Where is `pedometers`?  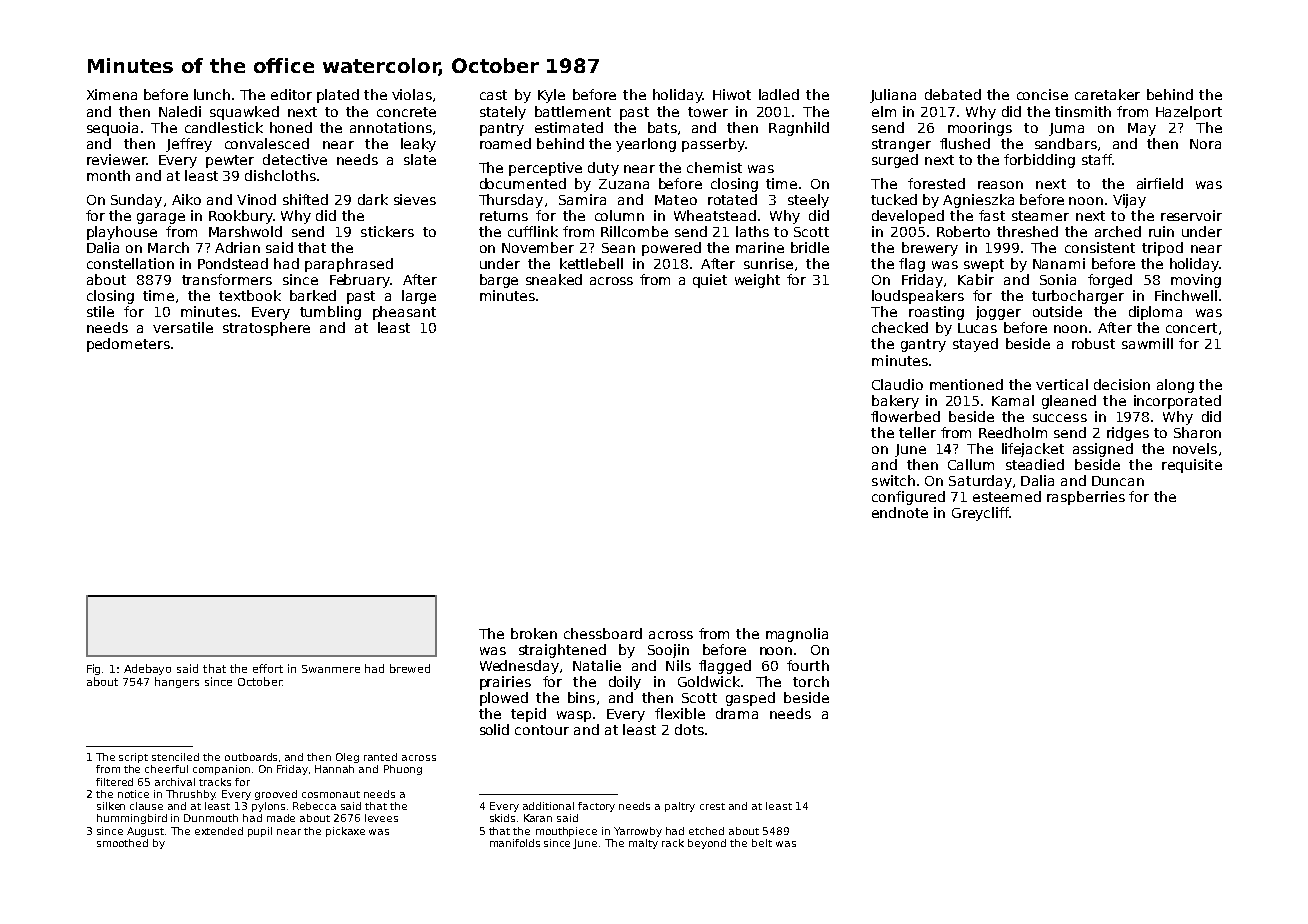
pedometers is located at coordinates (128, 345).
